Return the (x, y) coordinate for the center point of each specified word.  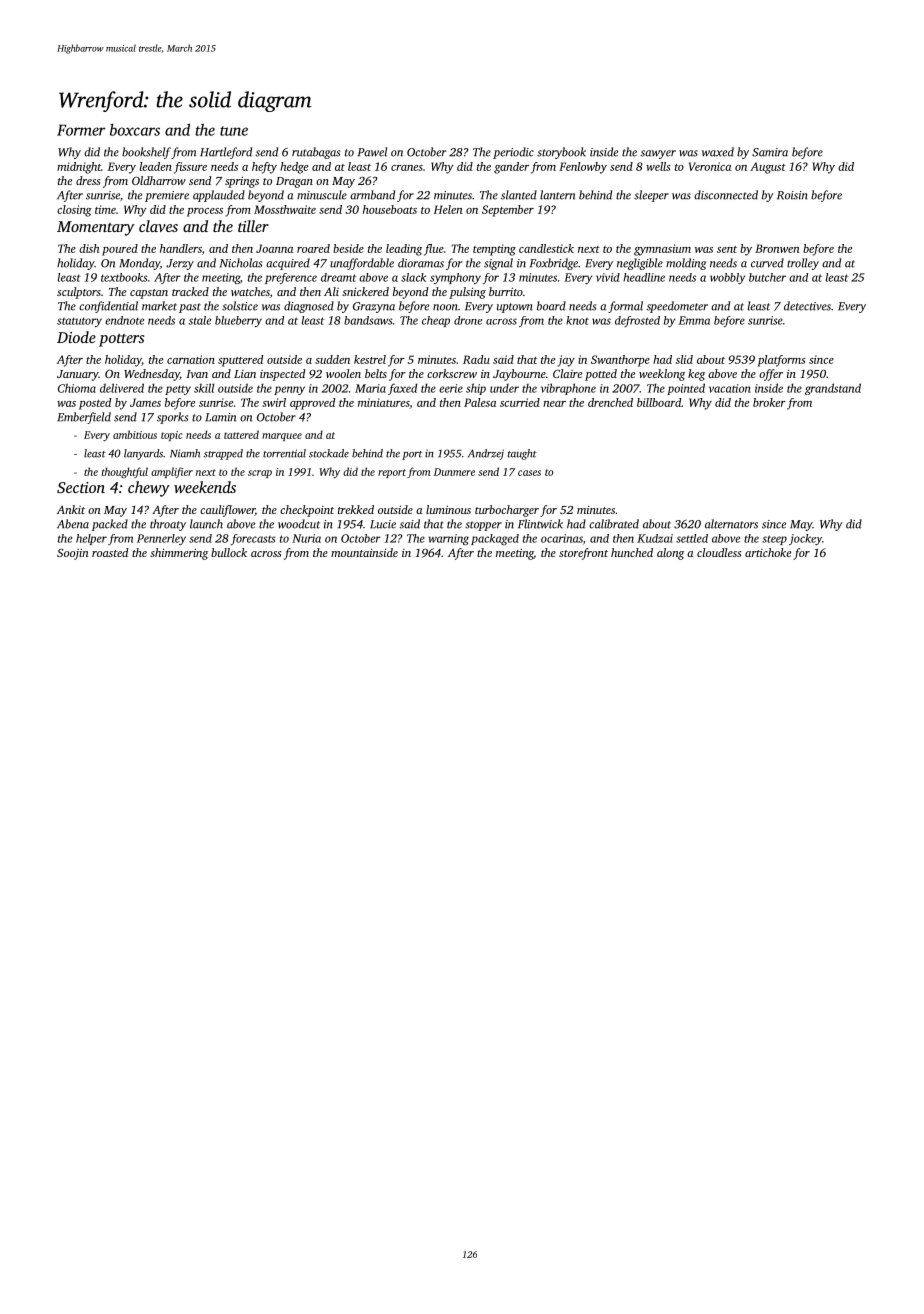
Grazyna (374, 307)
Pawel (372, 152)
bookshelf (146, 153)
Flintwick (540, 524)
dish (89, 248)
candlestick (546, 248)
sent (727, 249)
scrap (260, 474)
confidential (108, 307)
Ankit (71, 509)
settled (692, 538)
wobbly (727, 278)
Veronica (710, 166)
